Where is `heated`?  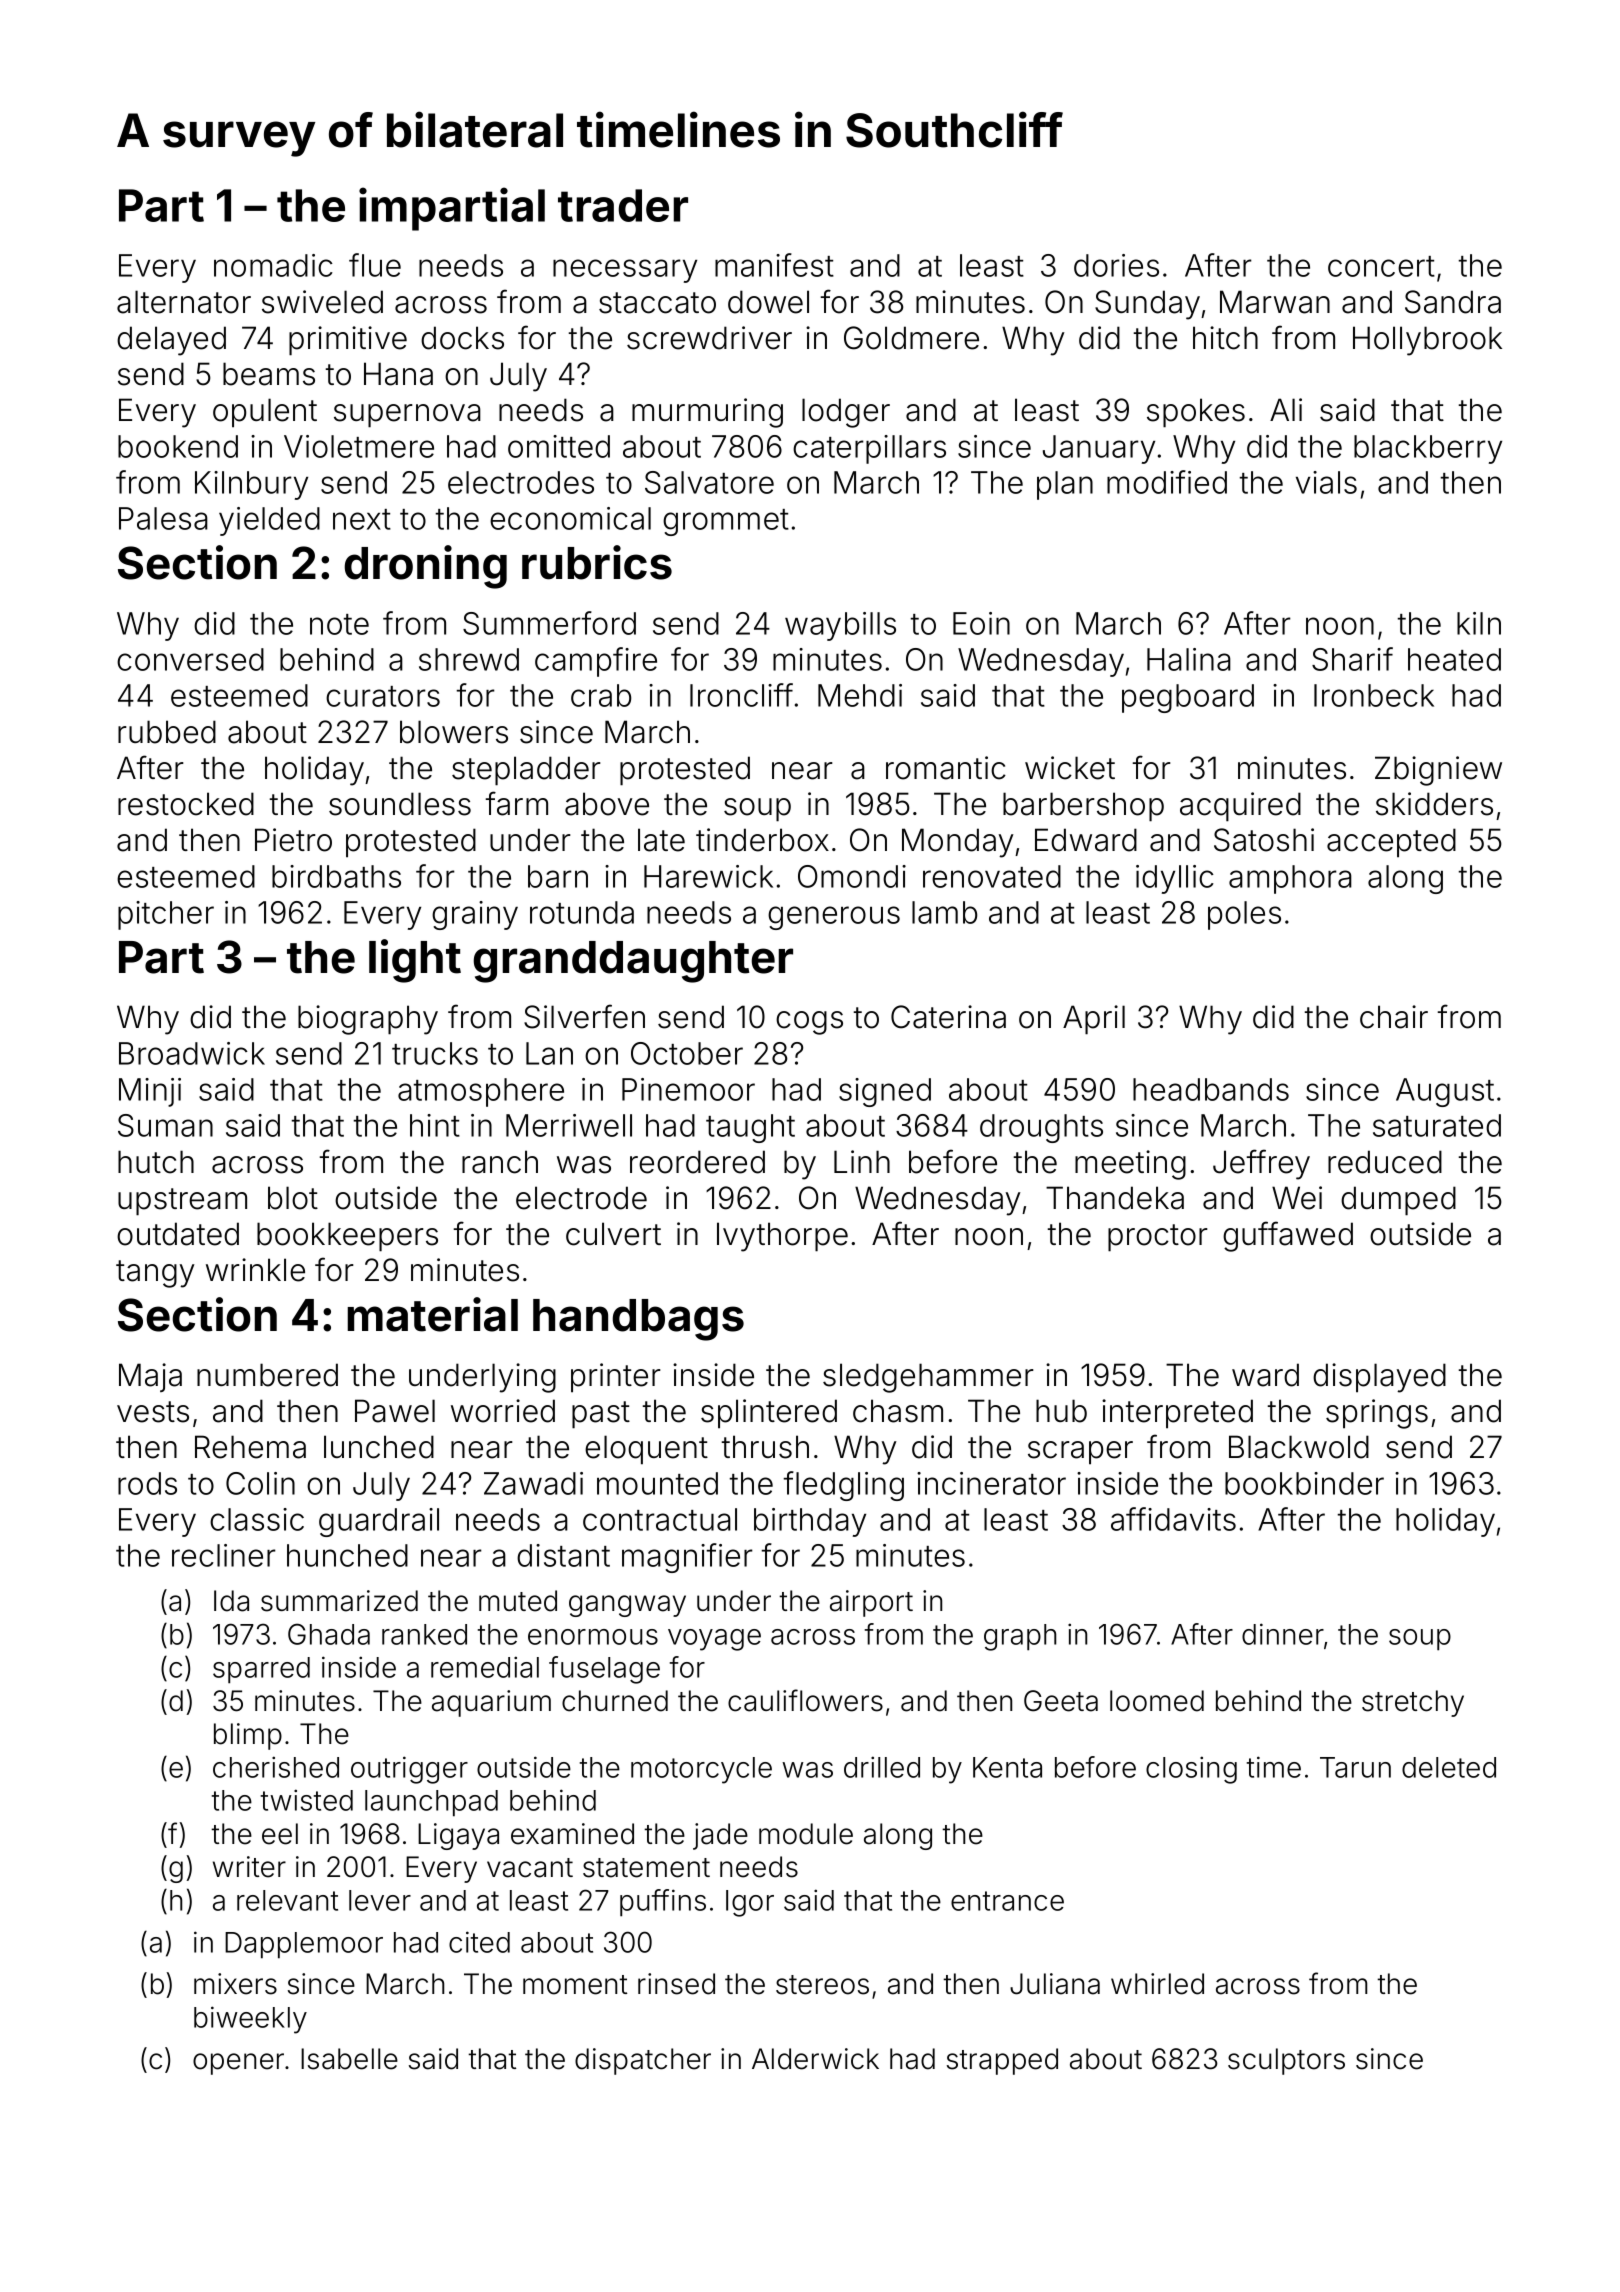
heated is located at coordinates (1454, 659).
